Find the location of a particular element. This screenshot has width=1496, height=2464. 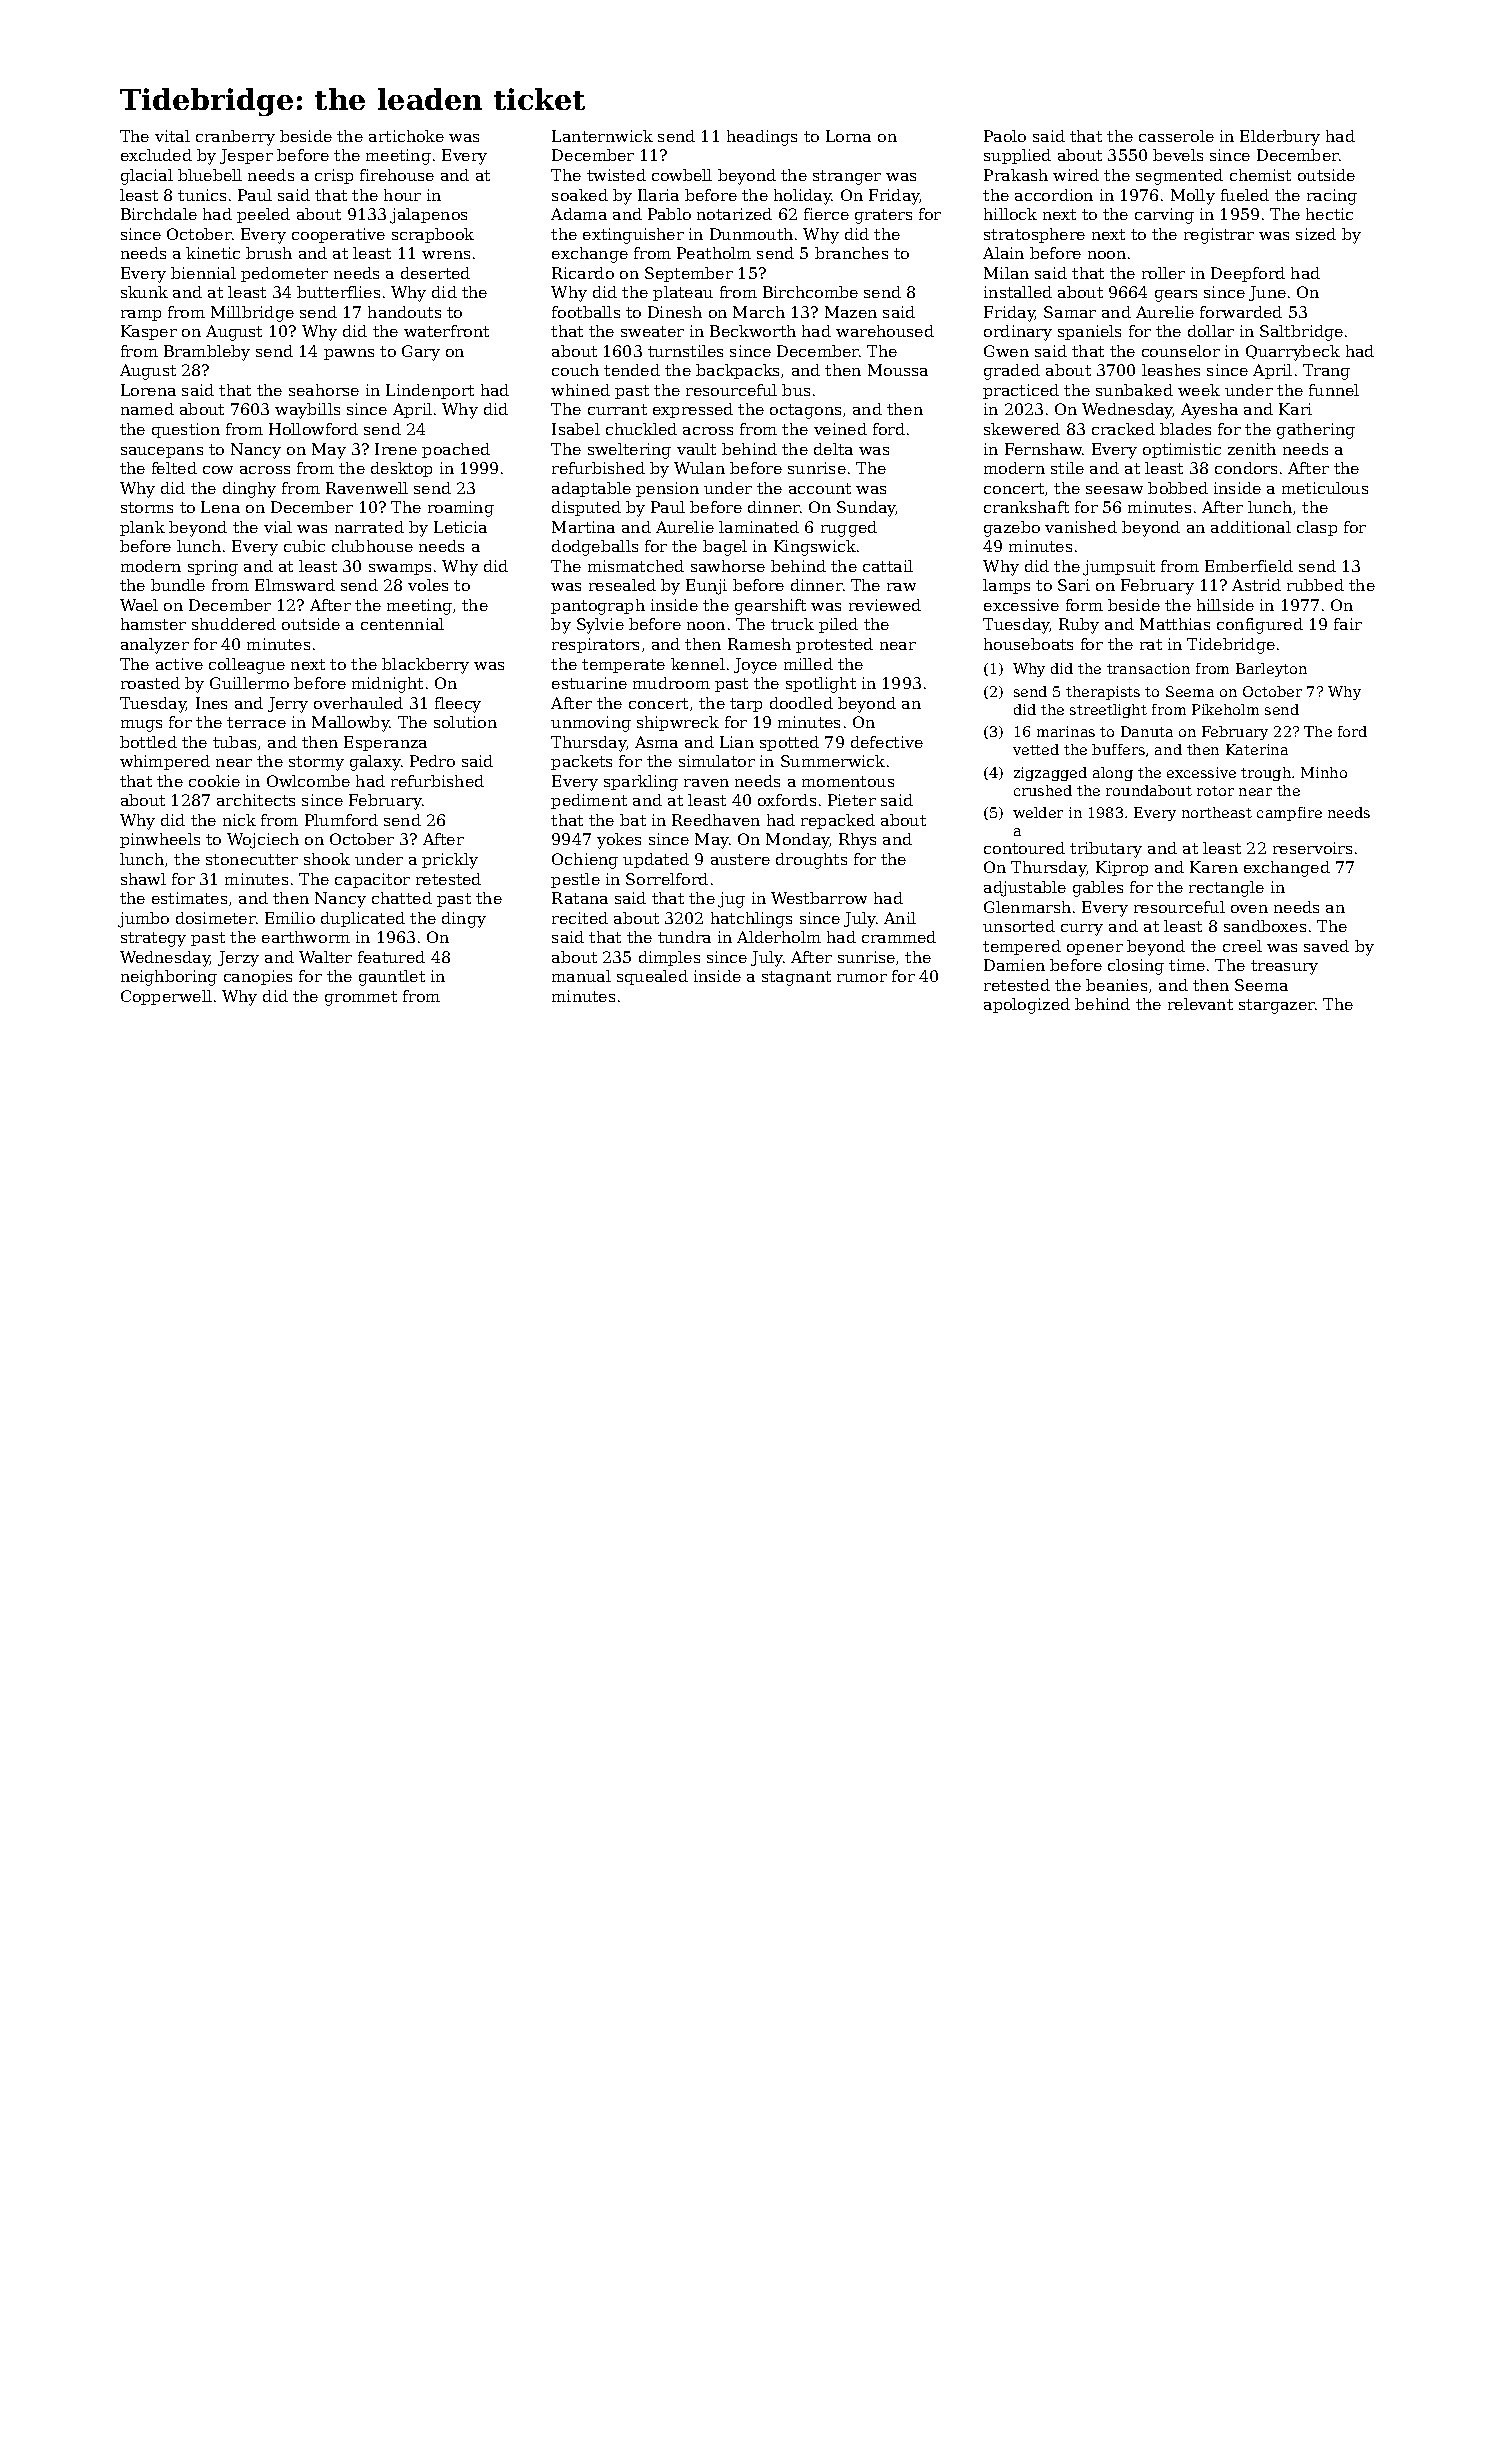

artichoke is located at coordinates (406, 136).
